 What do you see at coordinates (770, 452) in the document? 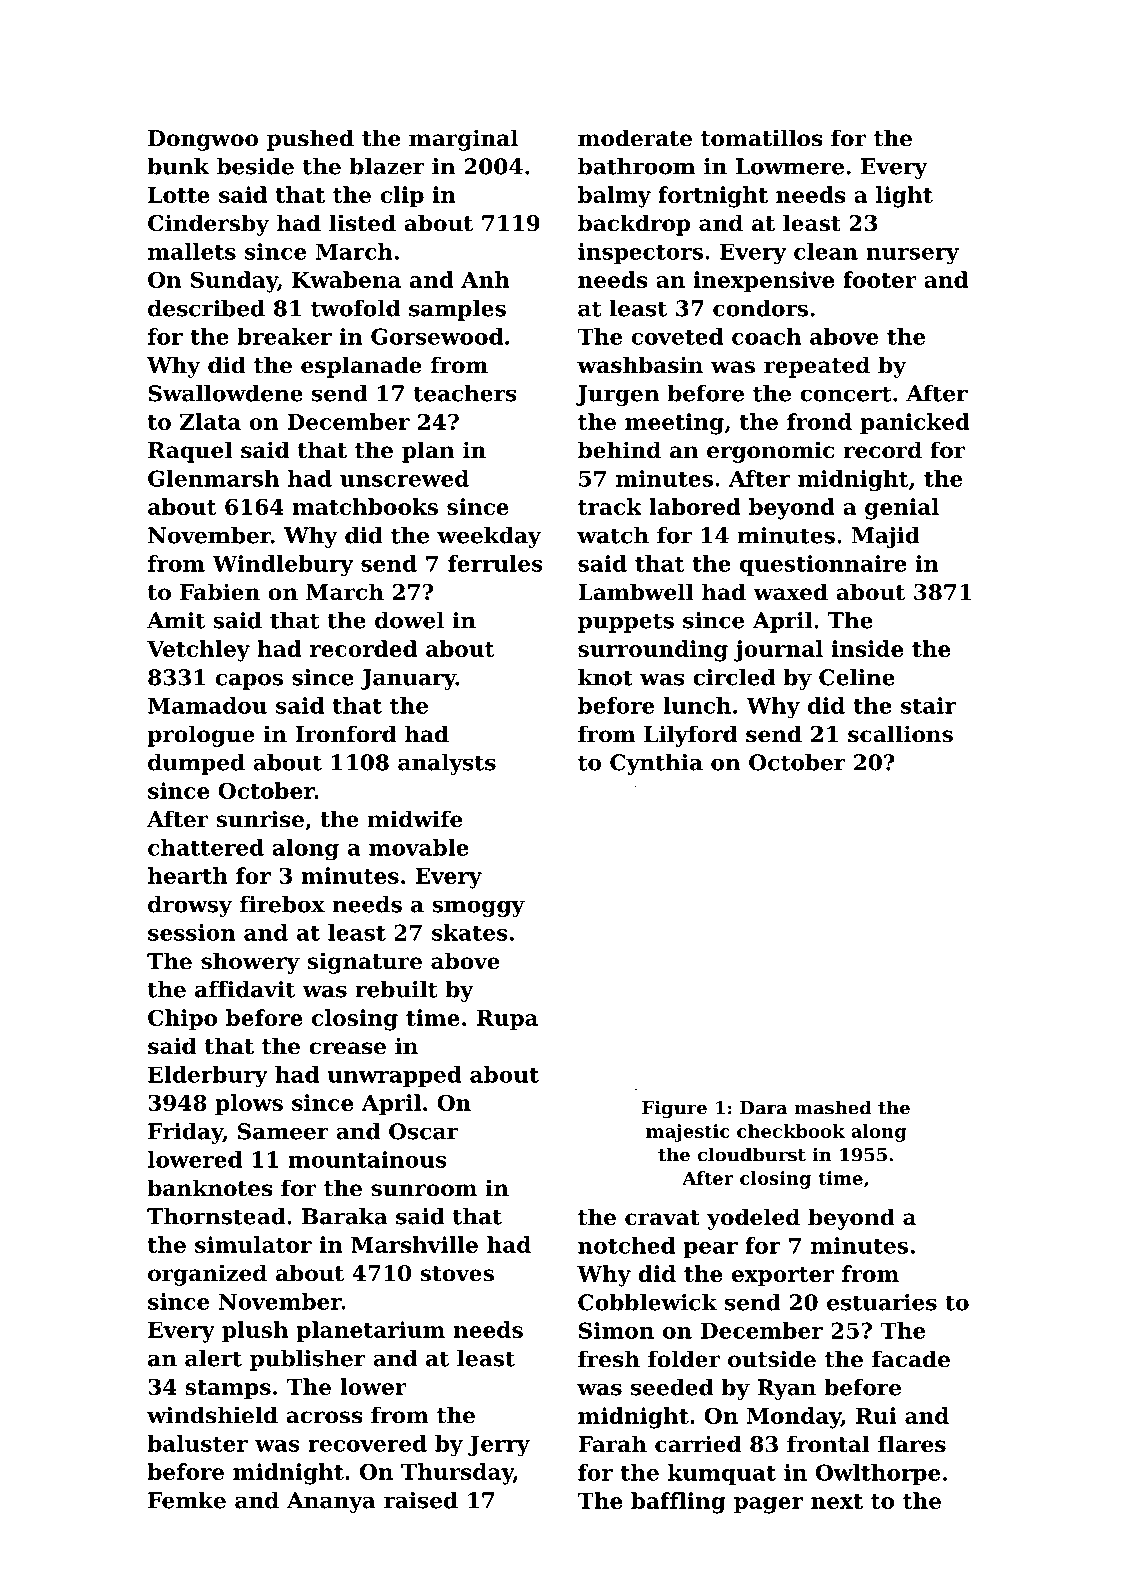
I see `ergonomic` at bounding box center [770, 452].
